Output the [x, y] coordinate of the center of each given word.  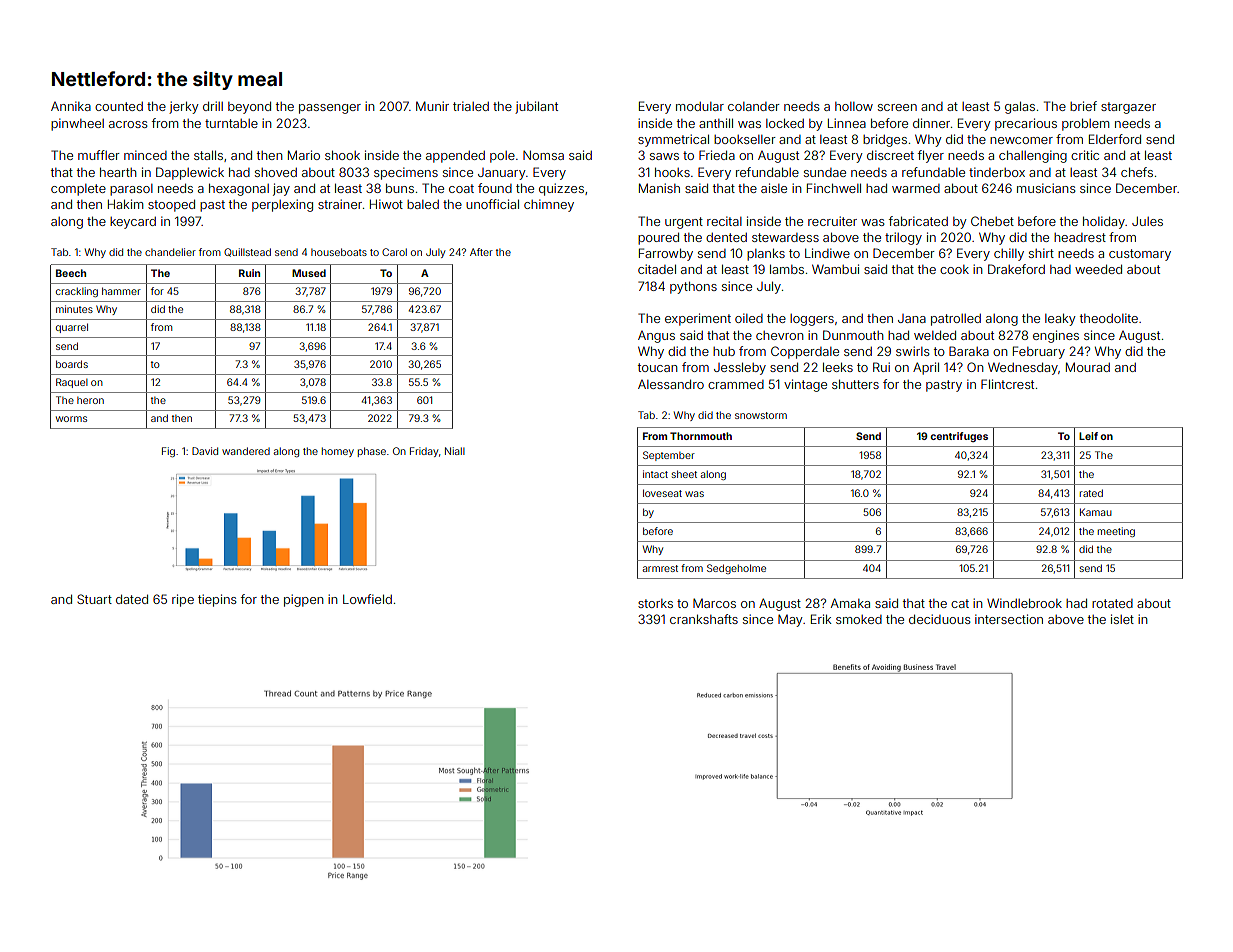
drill [213, 106]
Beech [71, 273]
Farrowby [666, 254]
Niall [455, 451]
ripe [183, 600]
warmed [916, 188]
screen [897, 107]
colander [754, 106]
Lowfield [367, 599]
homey [338, 452]
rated [1091, 493]
